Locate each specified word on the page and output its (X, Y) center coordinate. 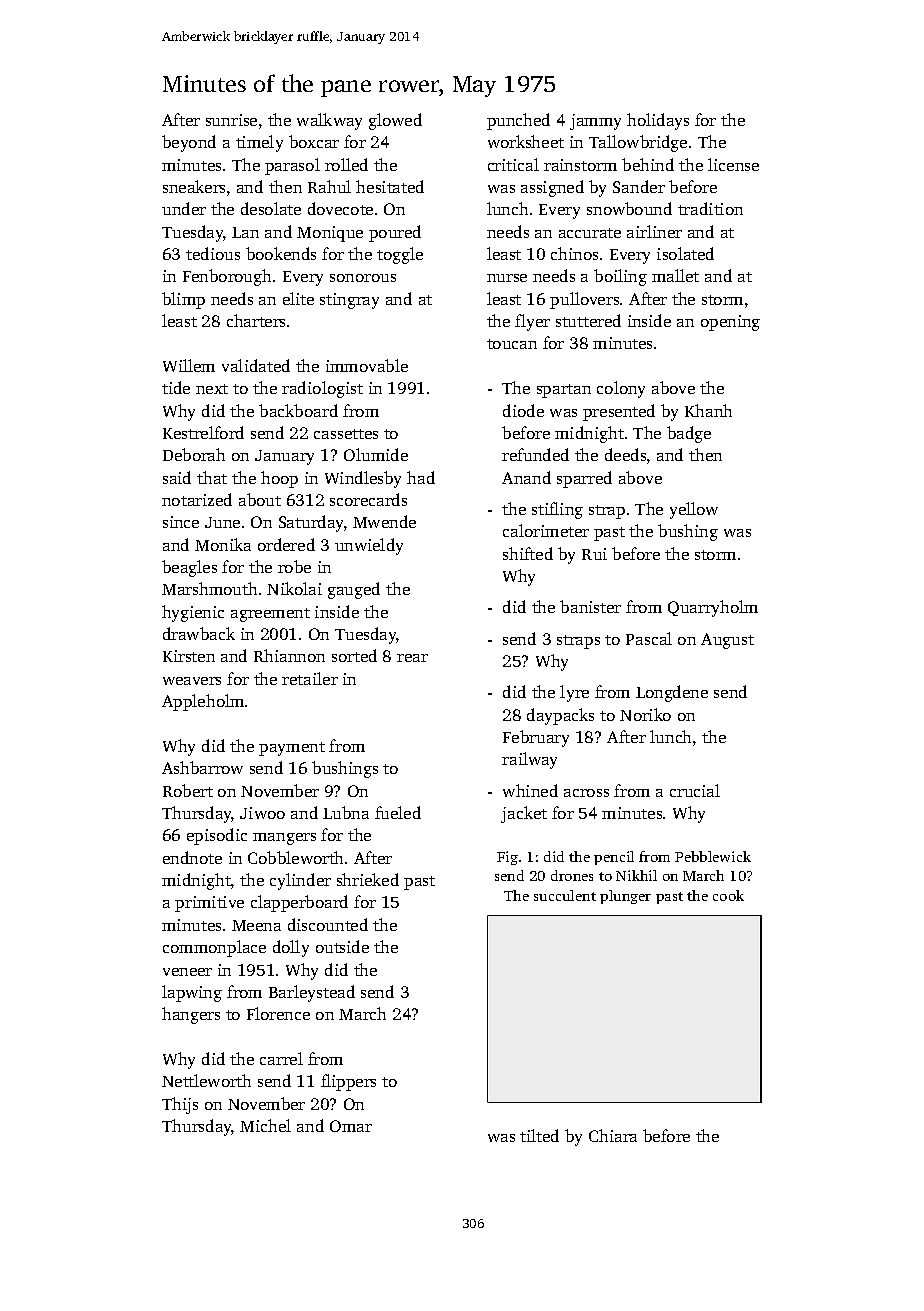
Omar (351, 1126)
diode (523, 410)
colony (621, 389)
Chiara (613, 1135)
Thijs (180, 1105)
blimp (183, 300)
